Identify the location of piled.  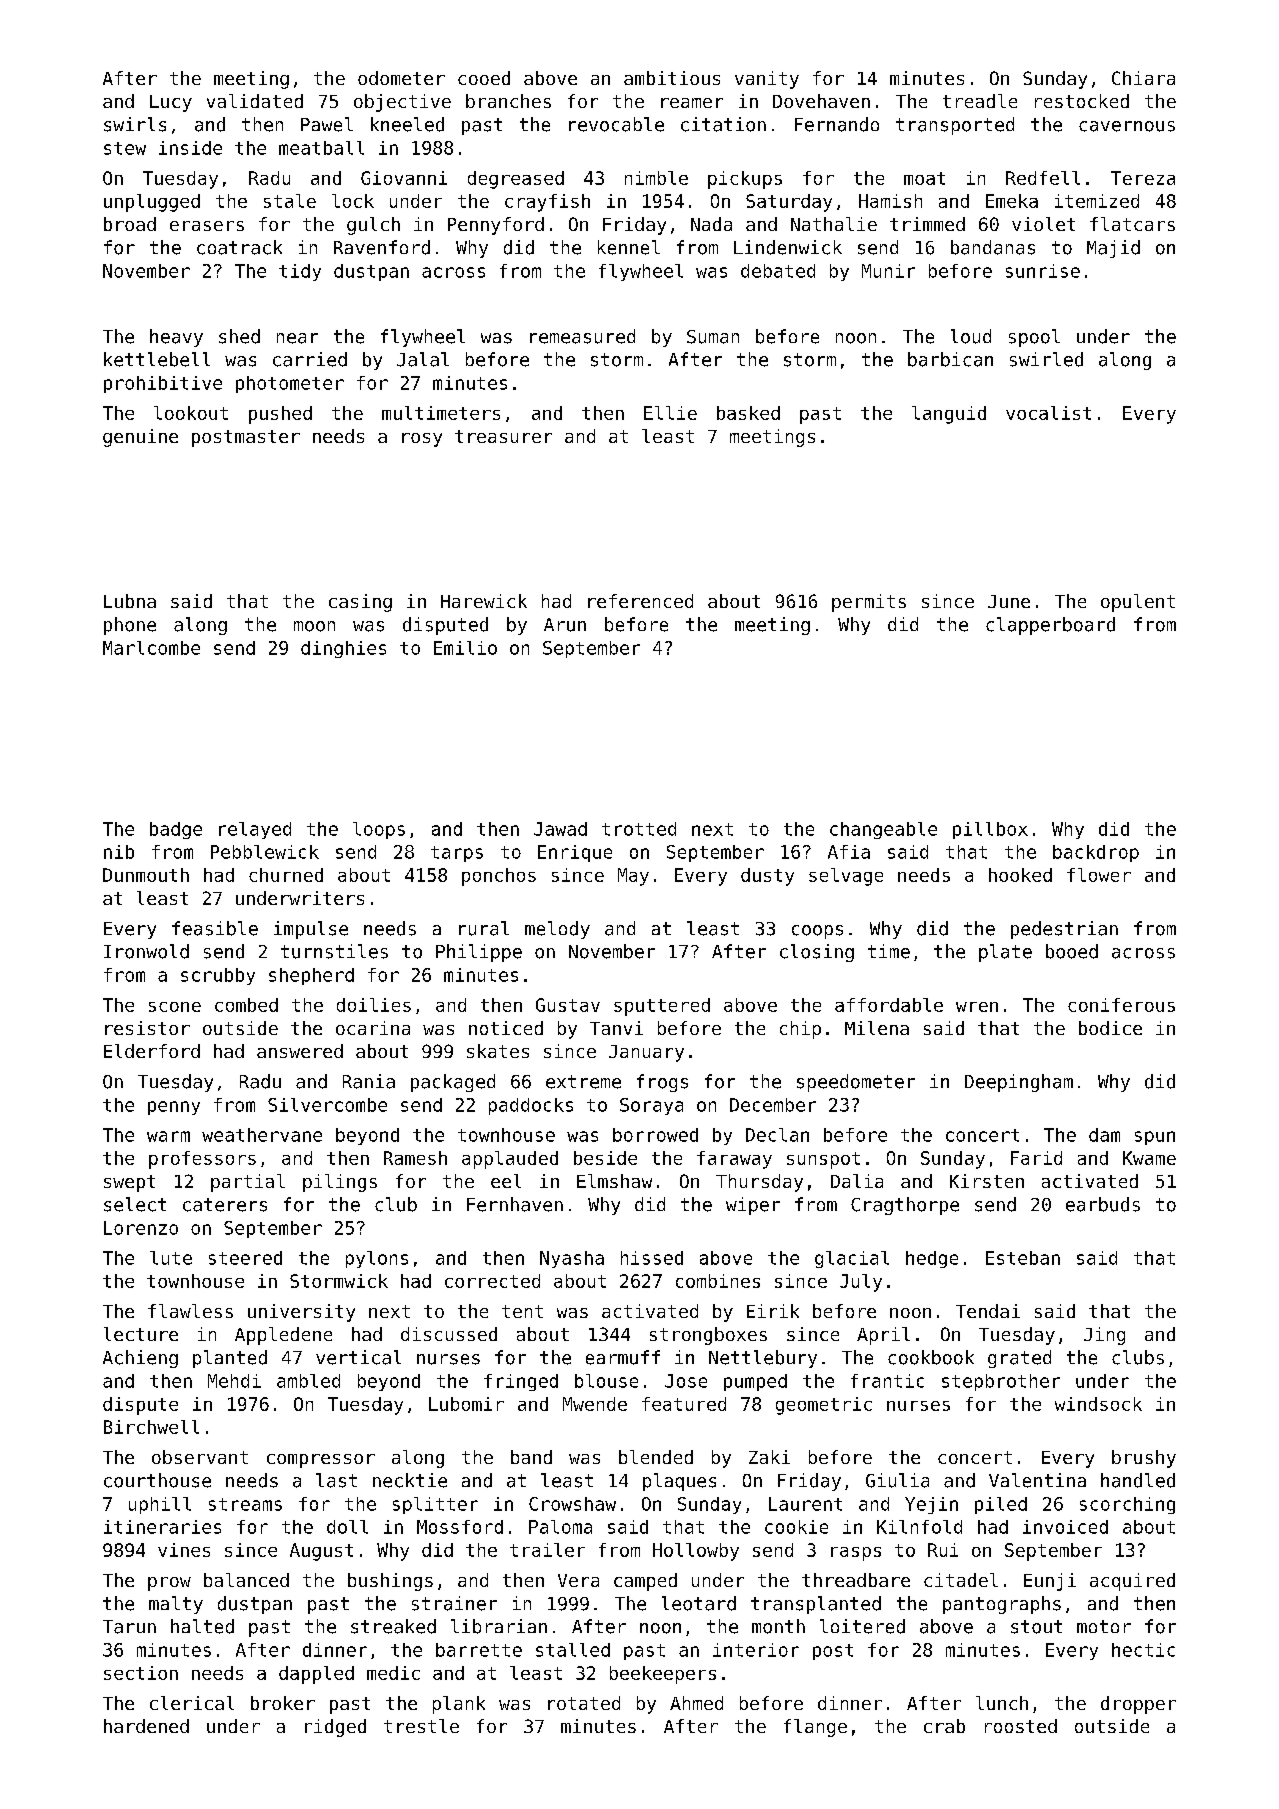
(1001, 1505).
